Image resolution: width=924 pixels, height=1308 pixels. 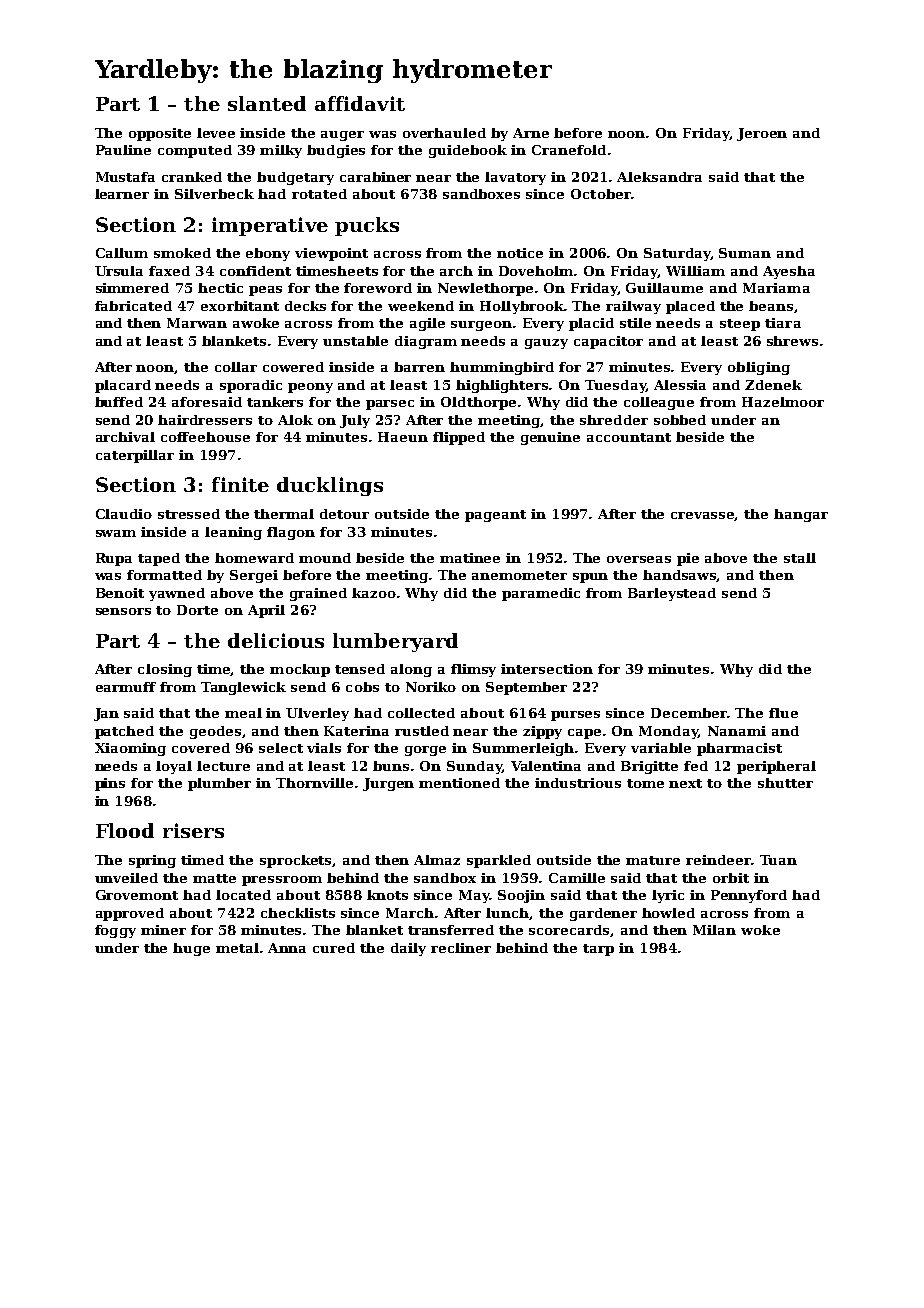 What do you see at coordinates (569, 150) in the image?
I see `Cranefold` at bounding box center [569, 150].
